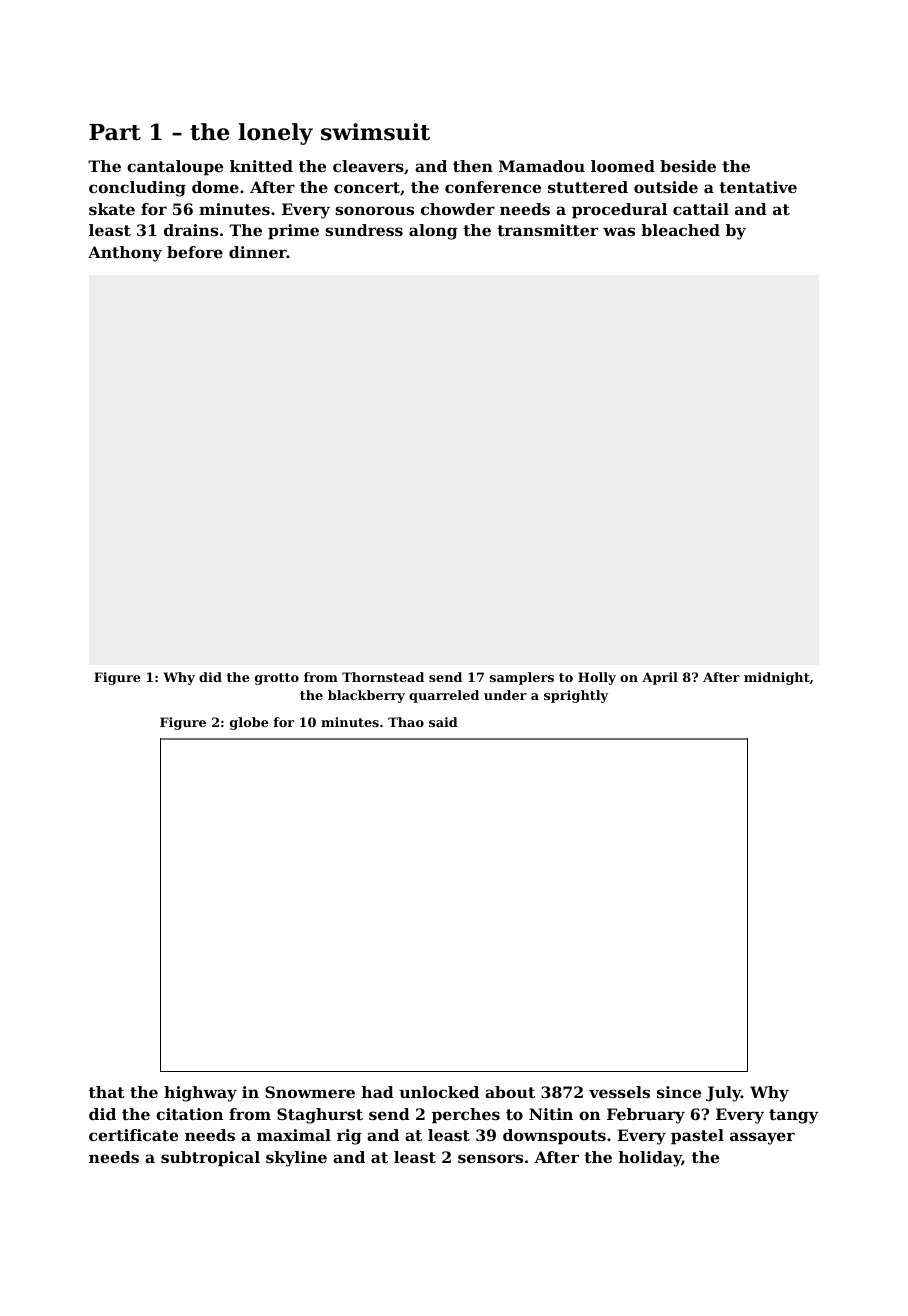 The height and width of the document is (1316, 908). I want to click on along, so click(433, 232).
